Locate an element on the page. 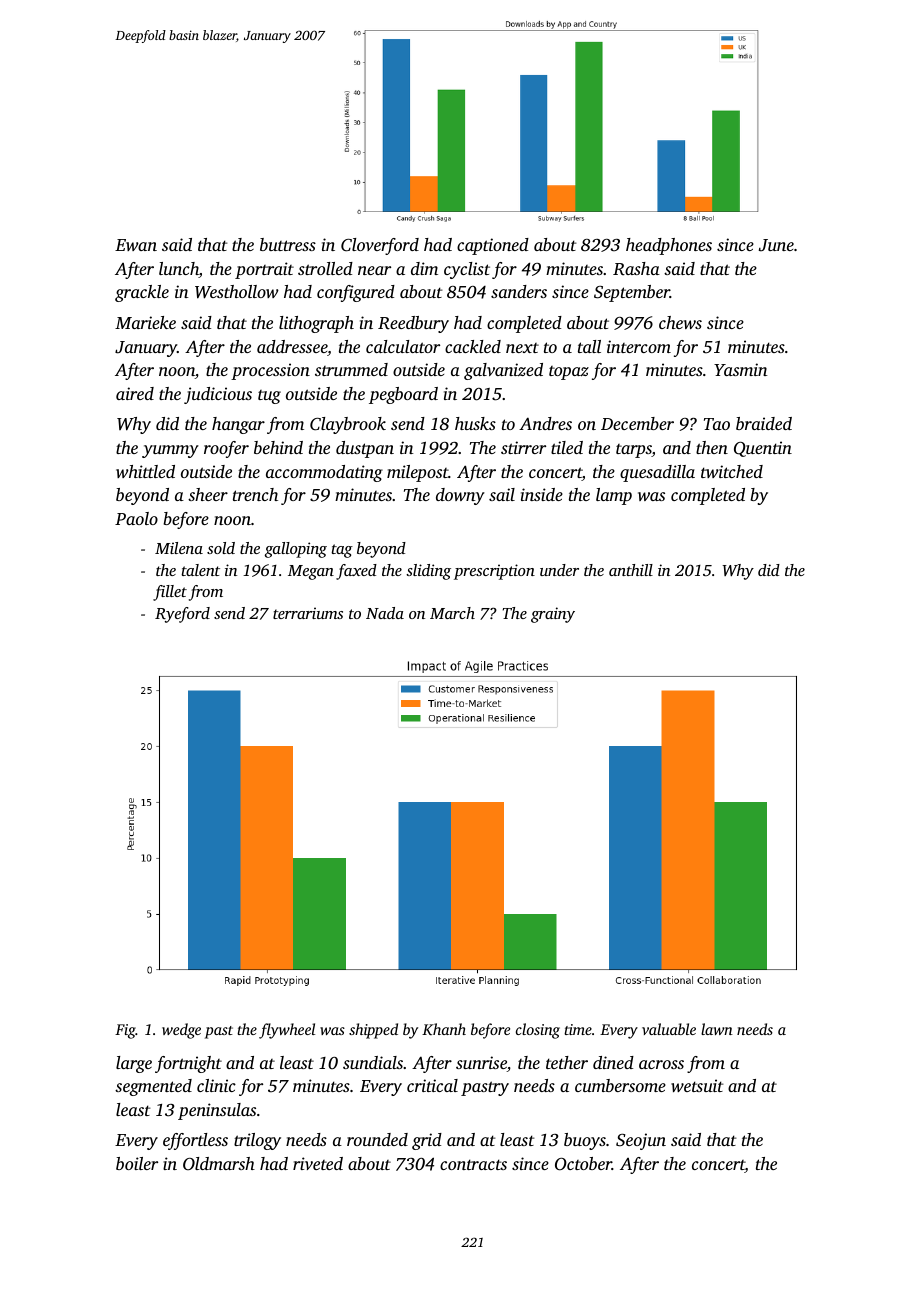 The width and height of the document is (924, 1308). Ewan is located at coordinates (136, 245).
